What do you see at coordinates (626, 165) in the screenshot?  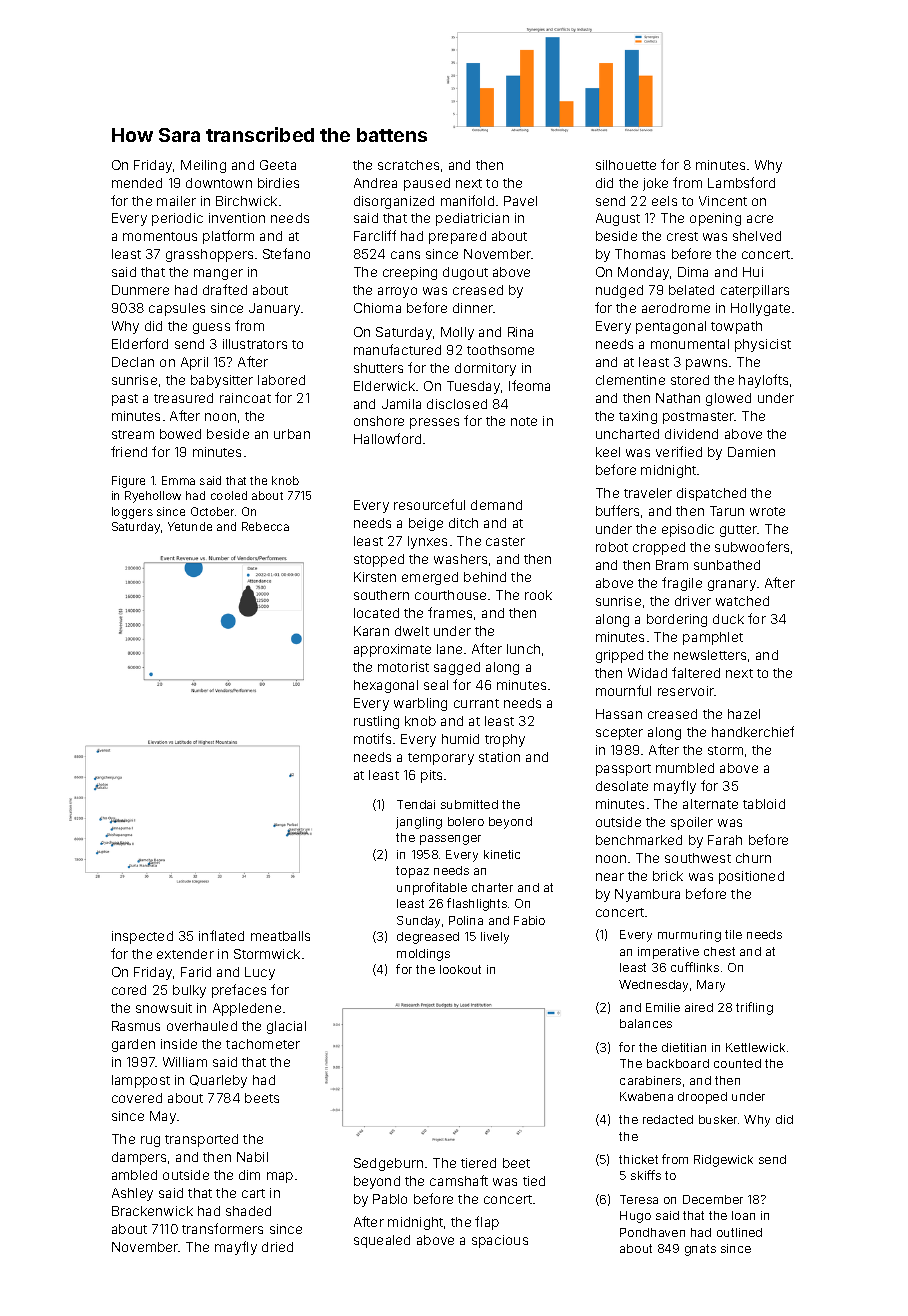 I see `silhouette` at bounding box center [626, 165].
